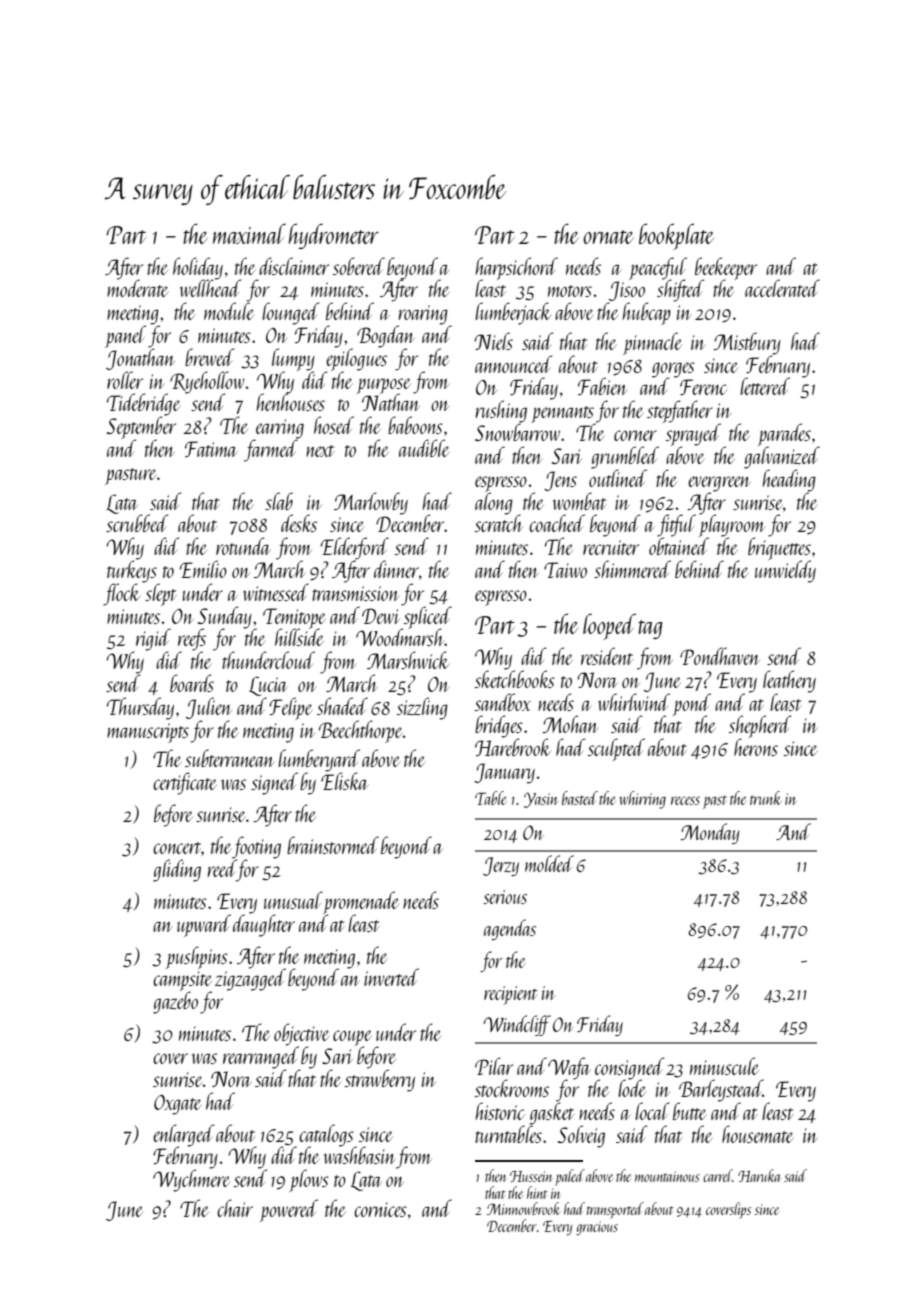  What do you see at coordinates (137, 523) in the image?
I see `scrubbed` at bounding box center [137, 523].
